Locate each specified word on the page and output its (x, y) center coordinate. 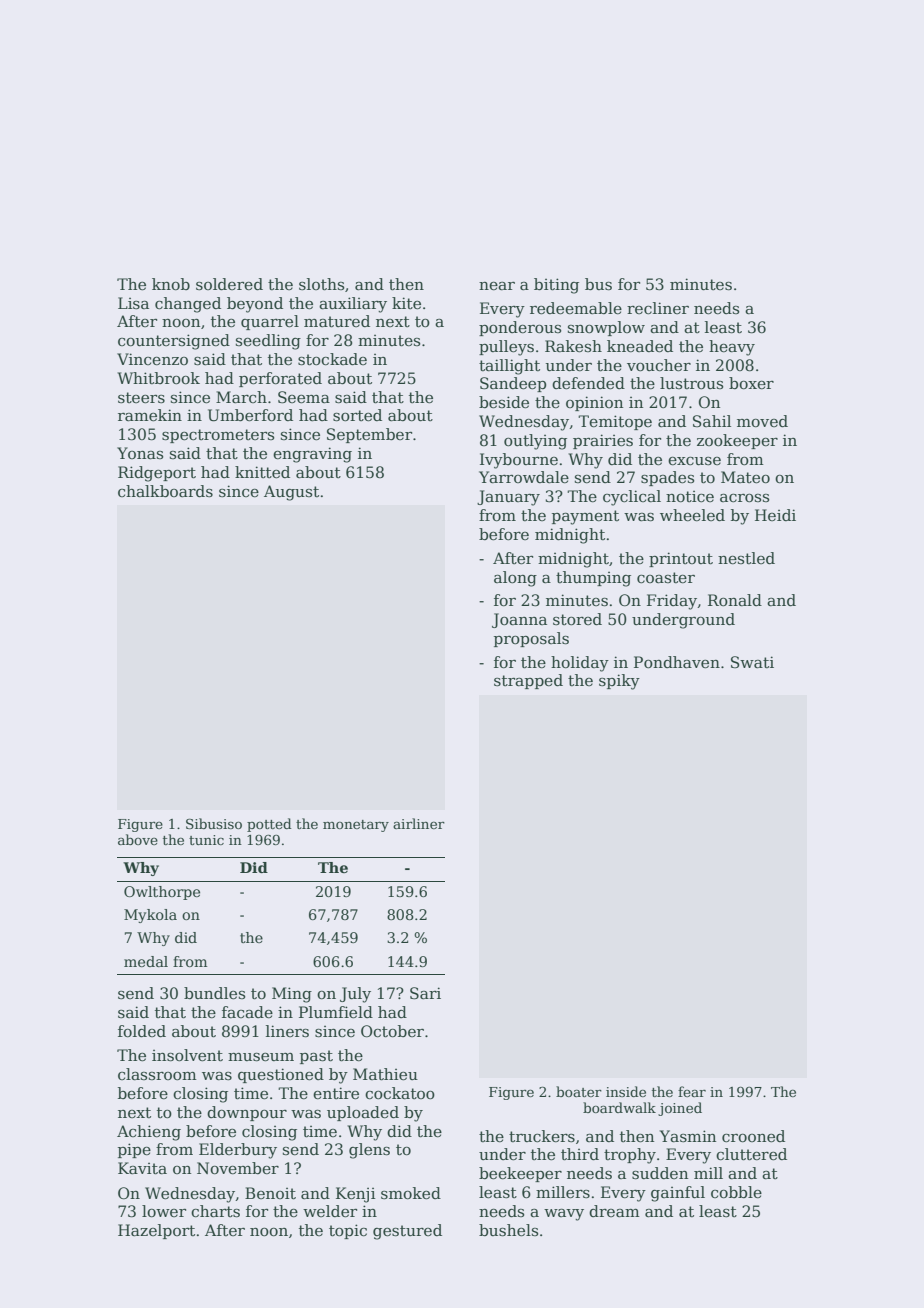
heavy (732, 348)
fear (692, 1091)
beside (504, 402)
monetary (356, 826)
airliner (419, 823)
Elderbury (238, 1151)
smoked (411, 1193)
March (241, 397)
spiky (619, 682)
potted (269, 825)
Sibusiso (214, 823)
